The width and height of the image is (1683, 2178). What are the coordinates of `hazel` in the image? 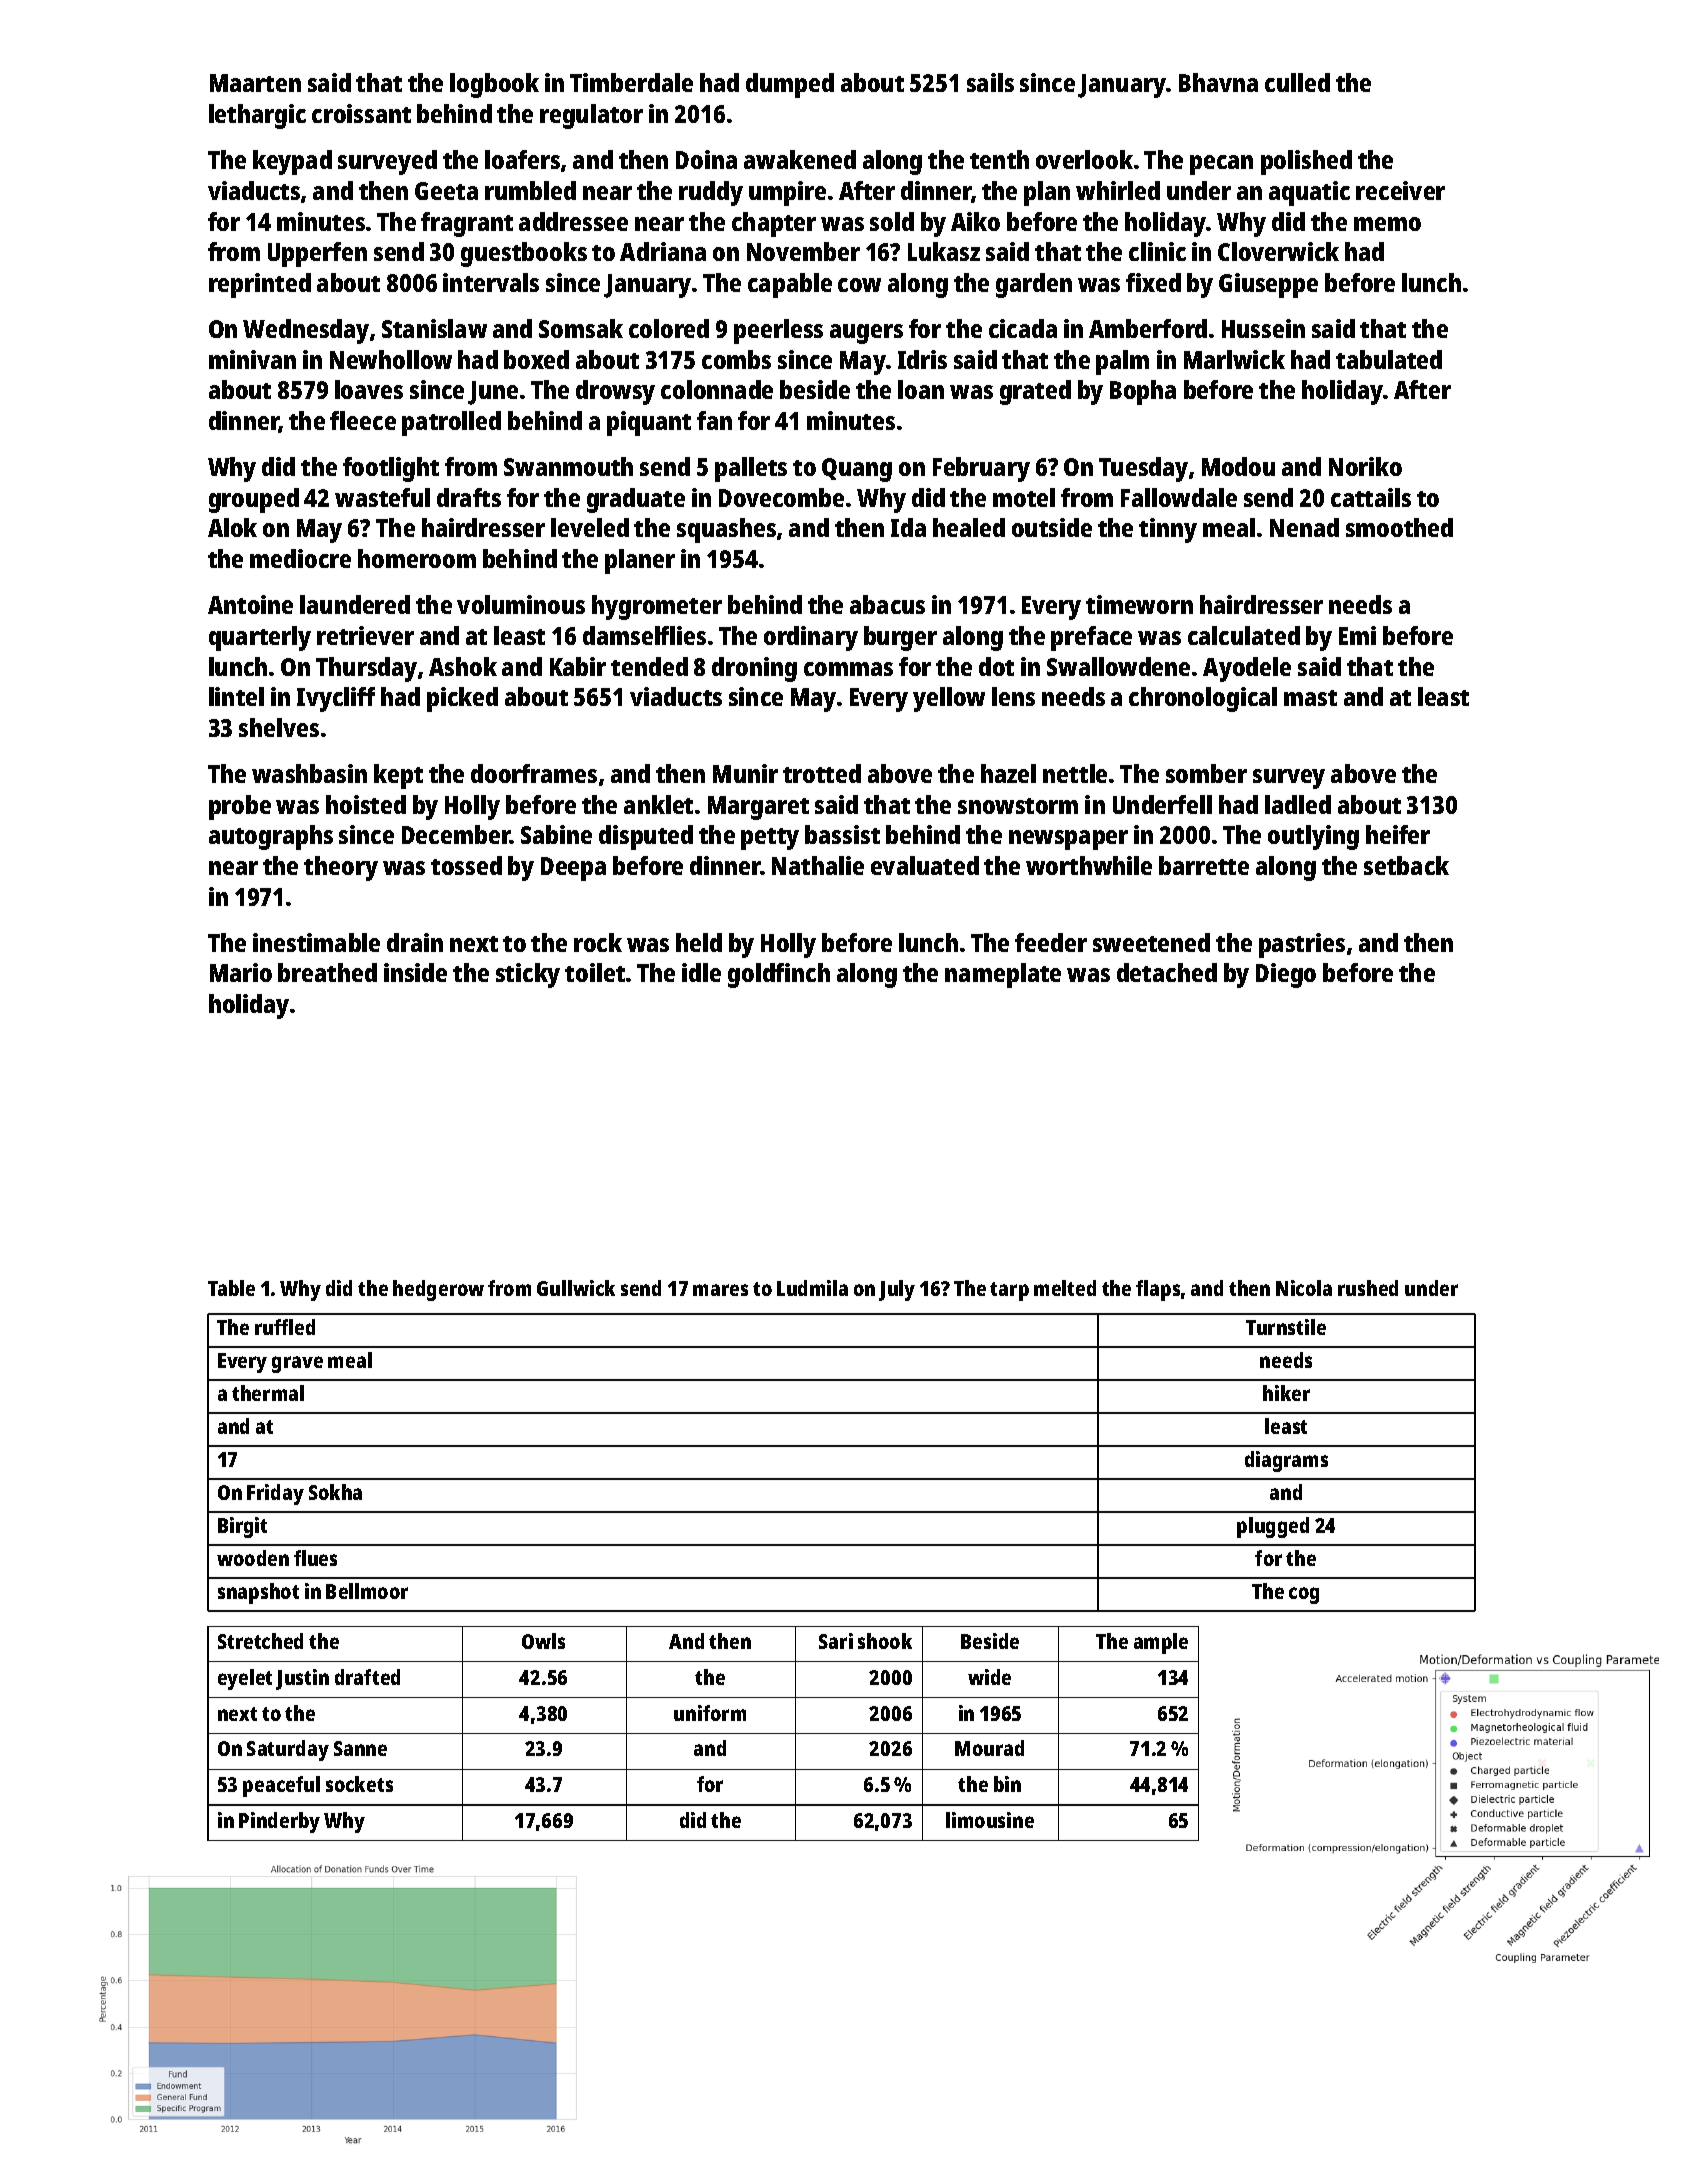 It's located at (1008, 773).
